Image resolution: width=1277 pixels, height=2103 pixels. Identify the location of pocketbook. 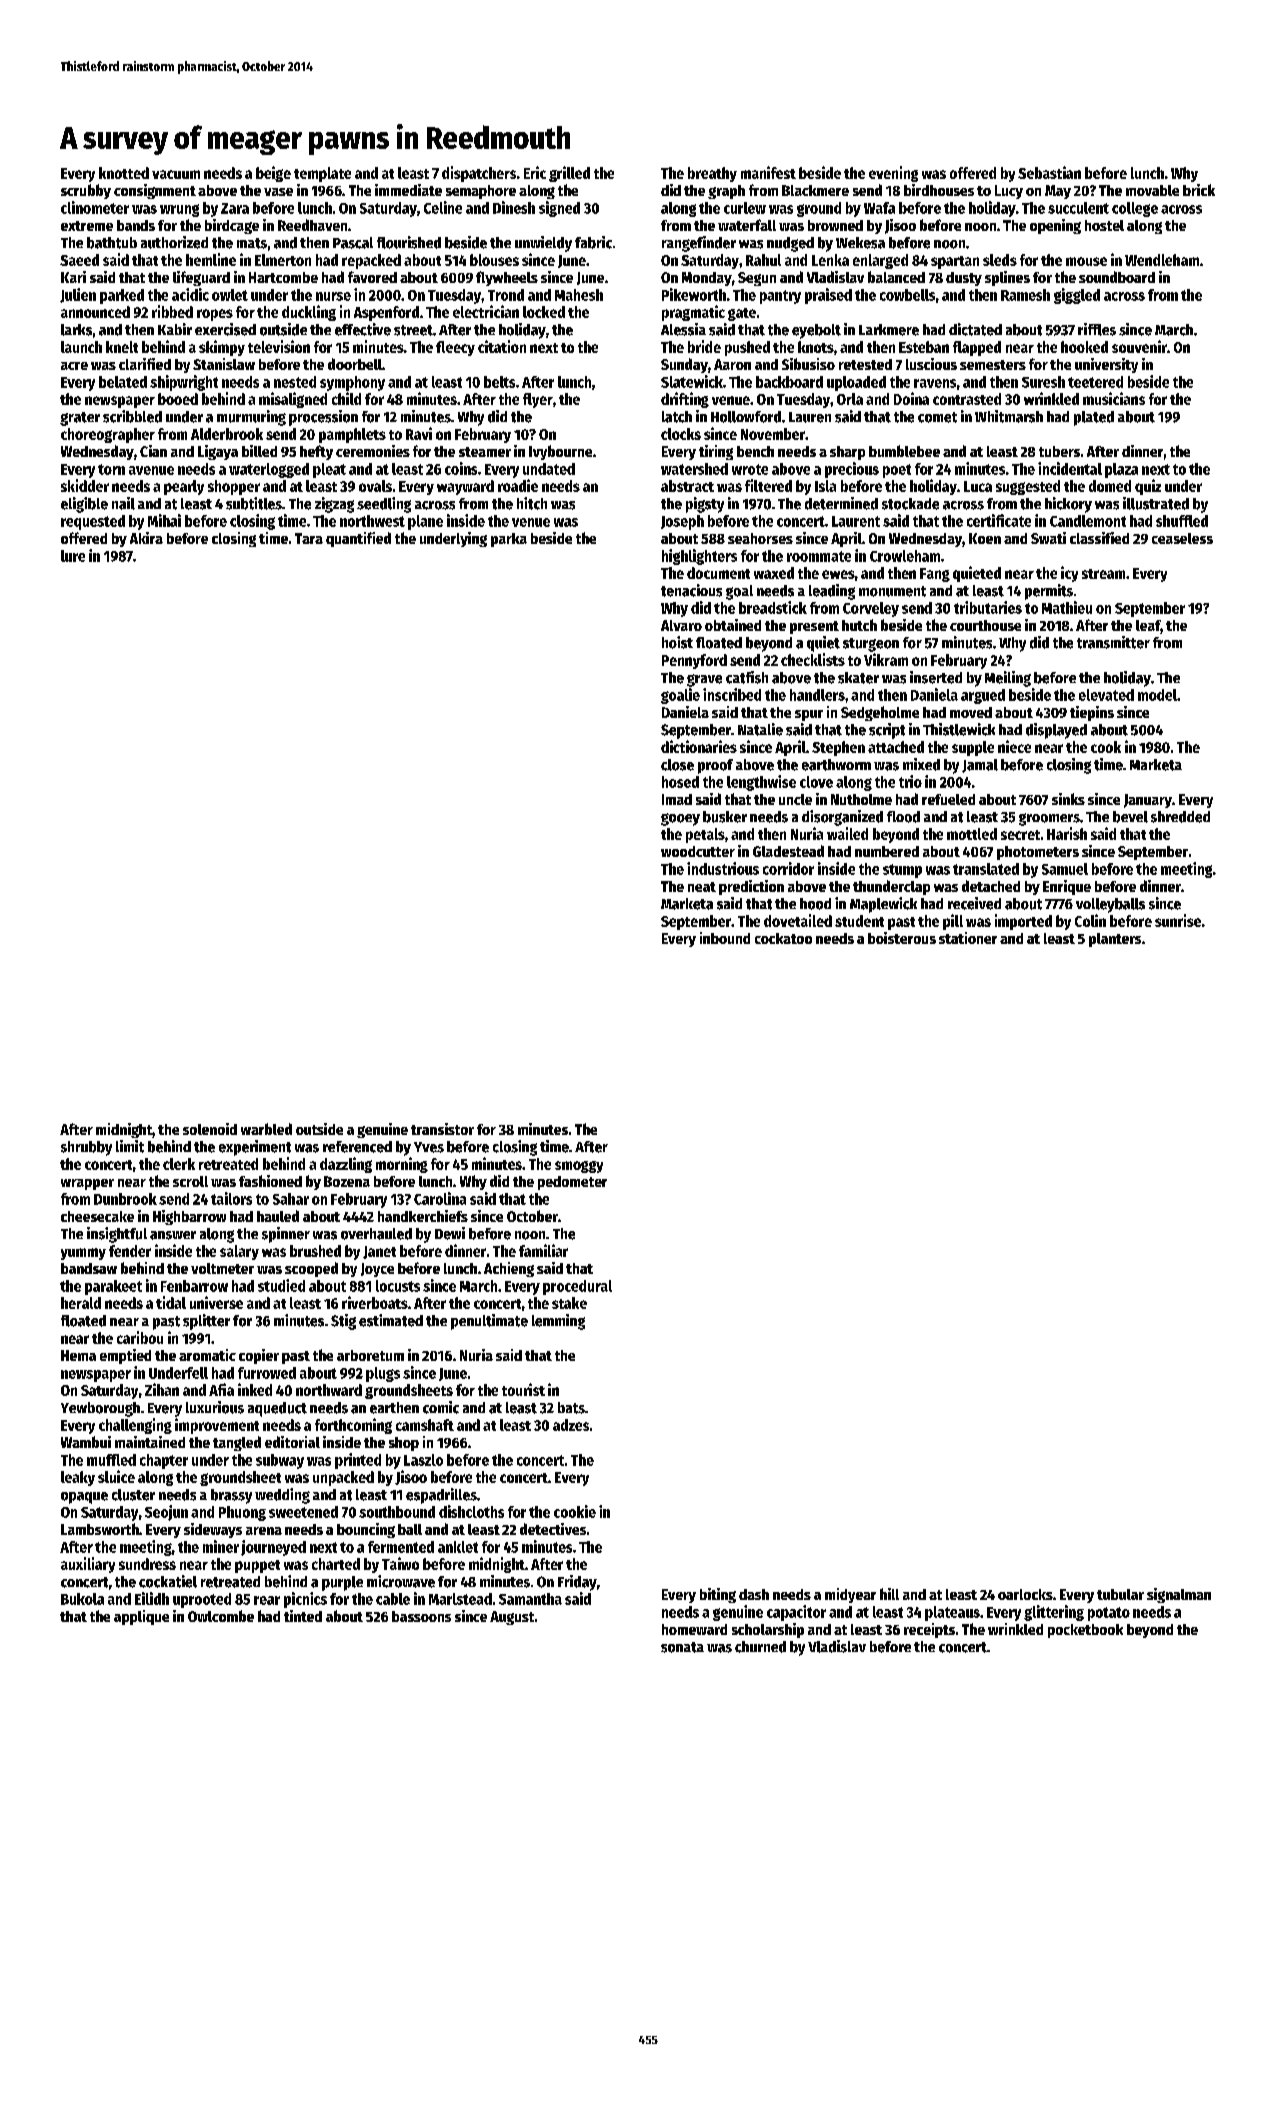
(1085, 1631).
